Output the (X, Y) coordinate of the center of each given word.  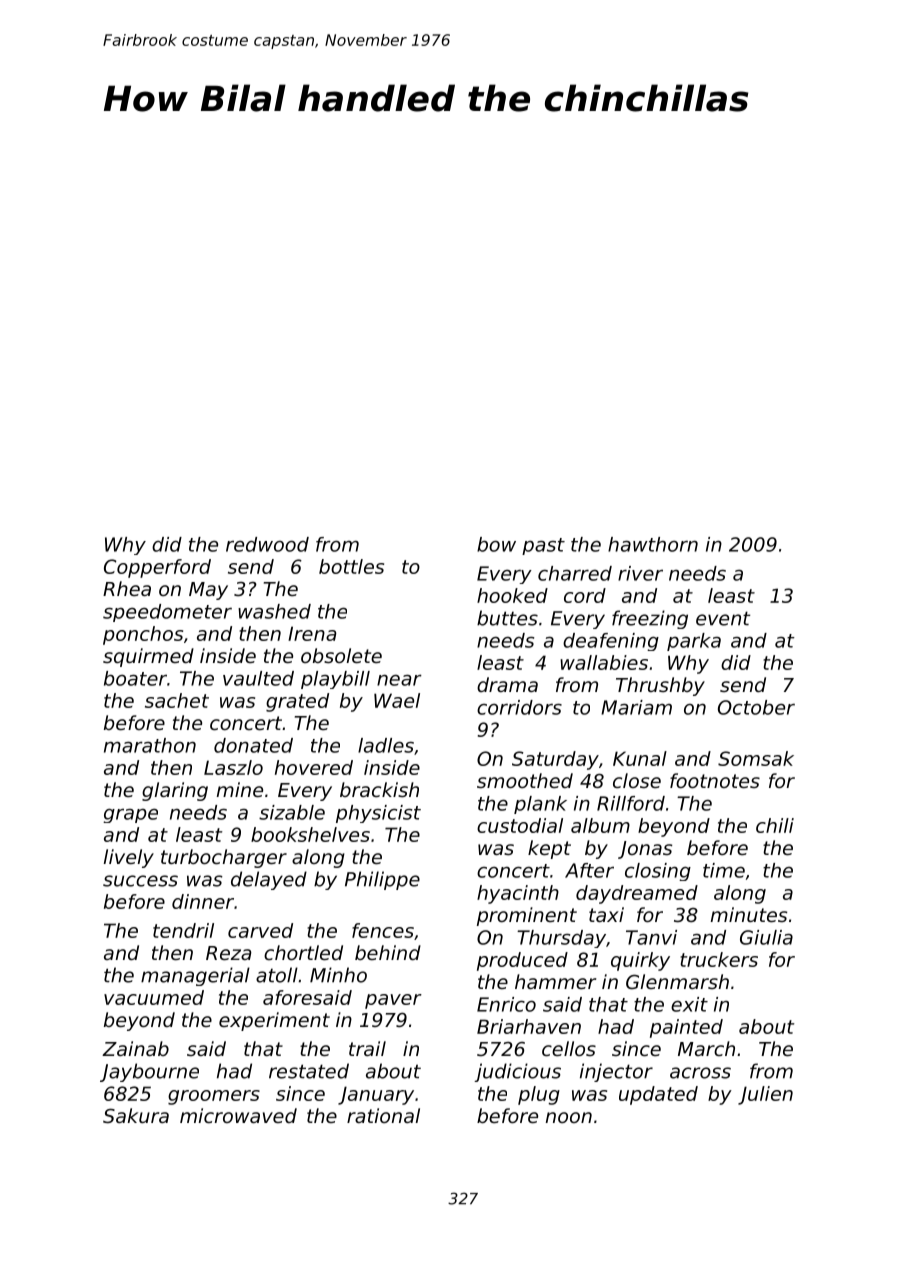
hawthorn (653, 544)
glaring (175, 791)
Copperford (157, 568)
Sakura (136, 1115)
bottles (351, 566)
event (723, 618)
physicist (378, 814)
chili (775, 825)
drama (507, 684)
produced (522, 961)
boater (135, 678)
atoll (277, 975)
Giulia (766, 937)
